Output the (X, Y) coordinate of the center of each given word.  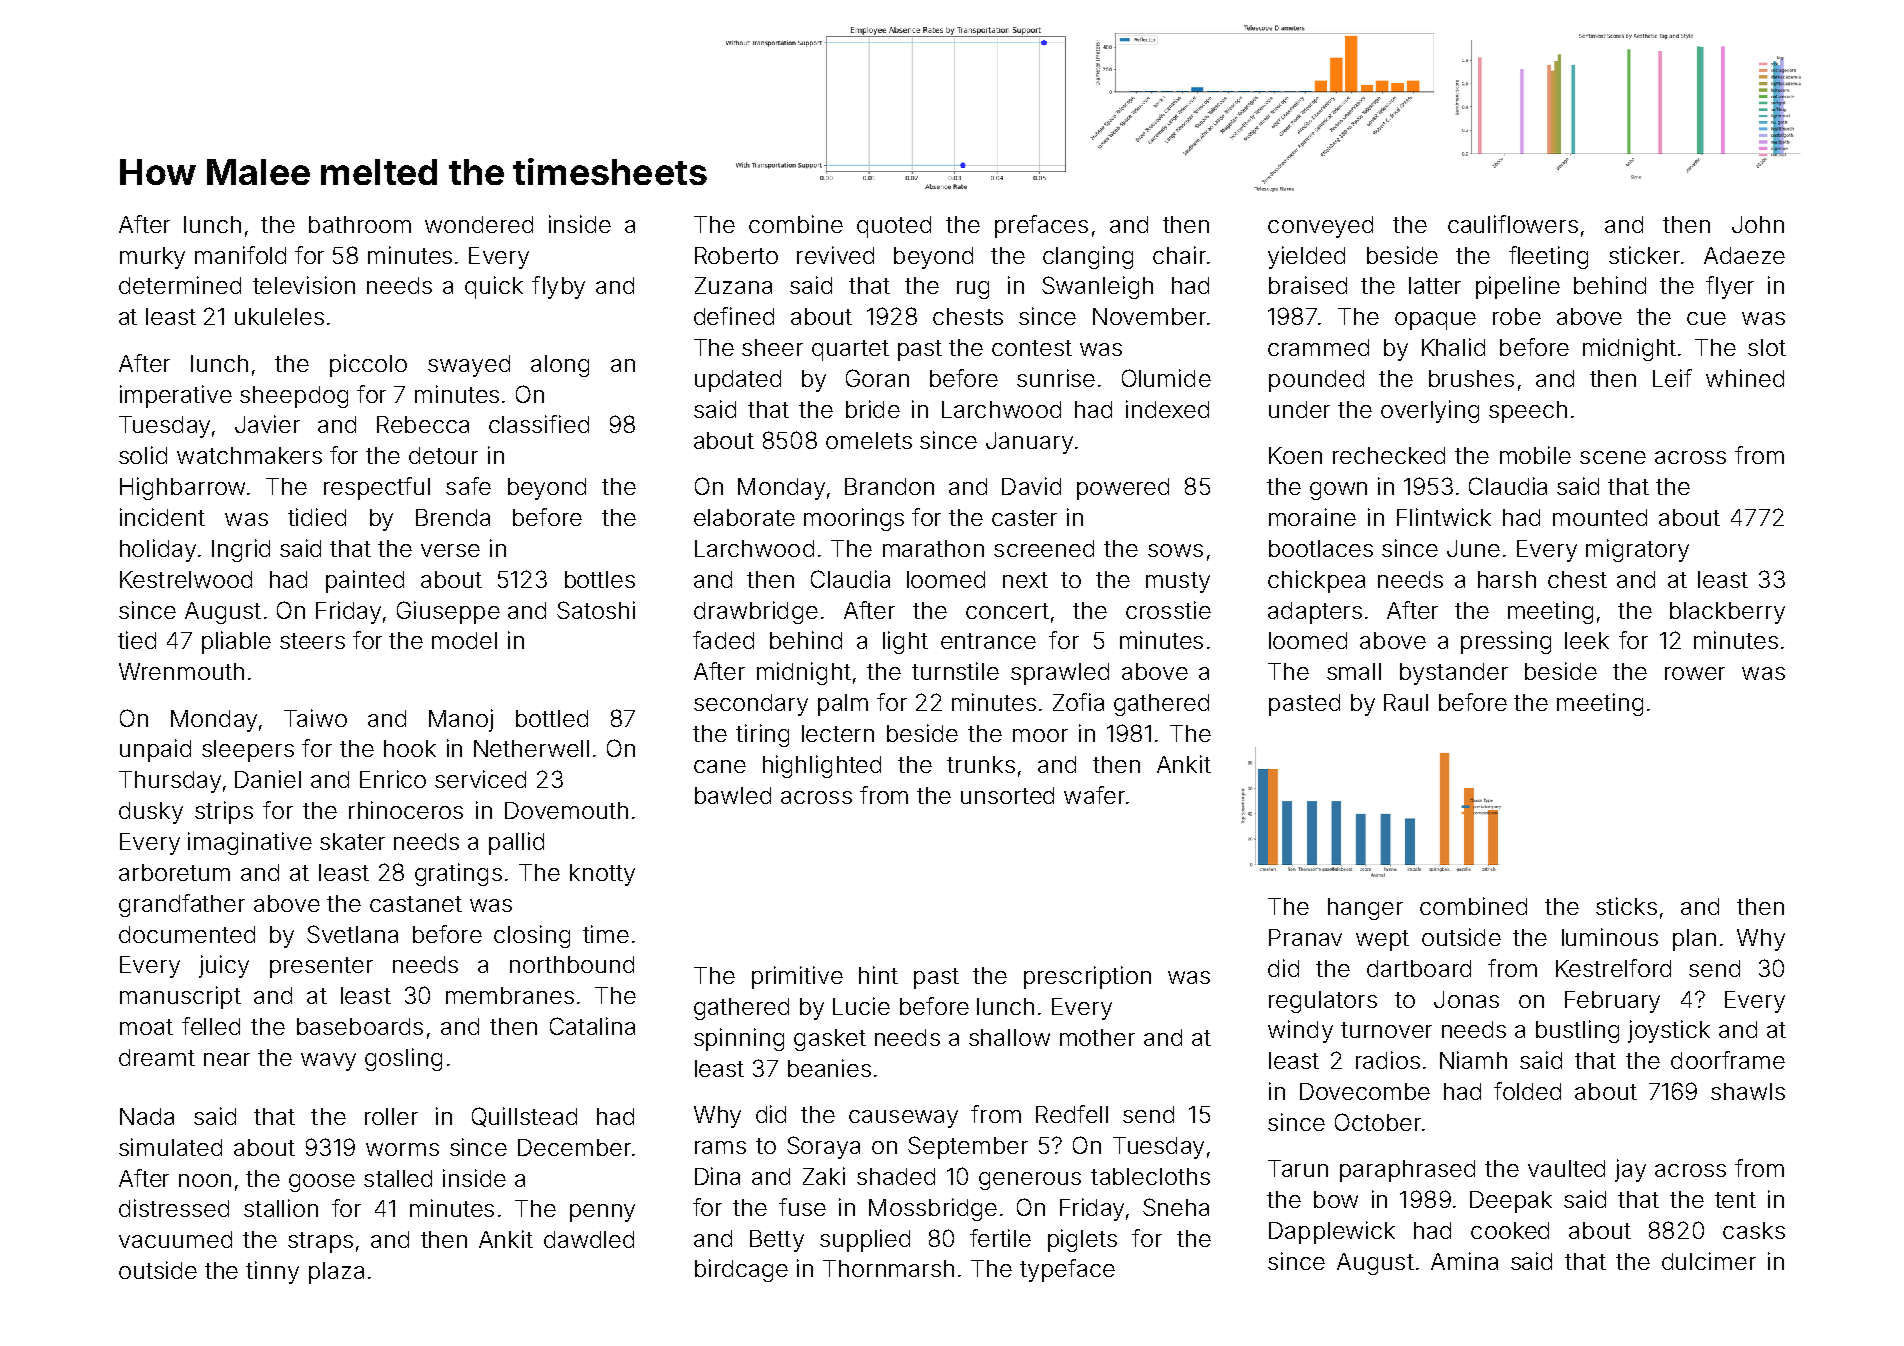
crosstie (1168, 610)
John (1758, 224)
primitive (797, 977)
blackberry (1727, 613)
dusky (151, 813)
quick (494, 287)
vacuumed (175, 1239)
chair (1179, 255)
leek (1587, 640)
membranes (510, 995)
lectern (838, 733)
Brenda (453, 517)
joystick (1669, 1031)
